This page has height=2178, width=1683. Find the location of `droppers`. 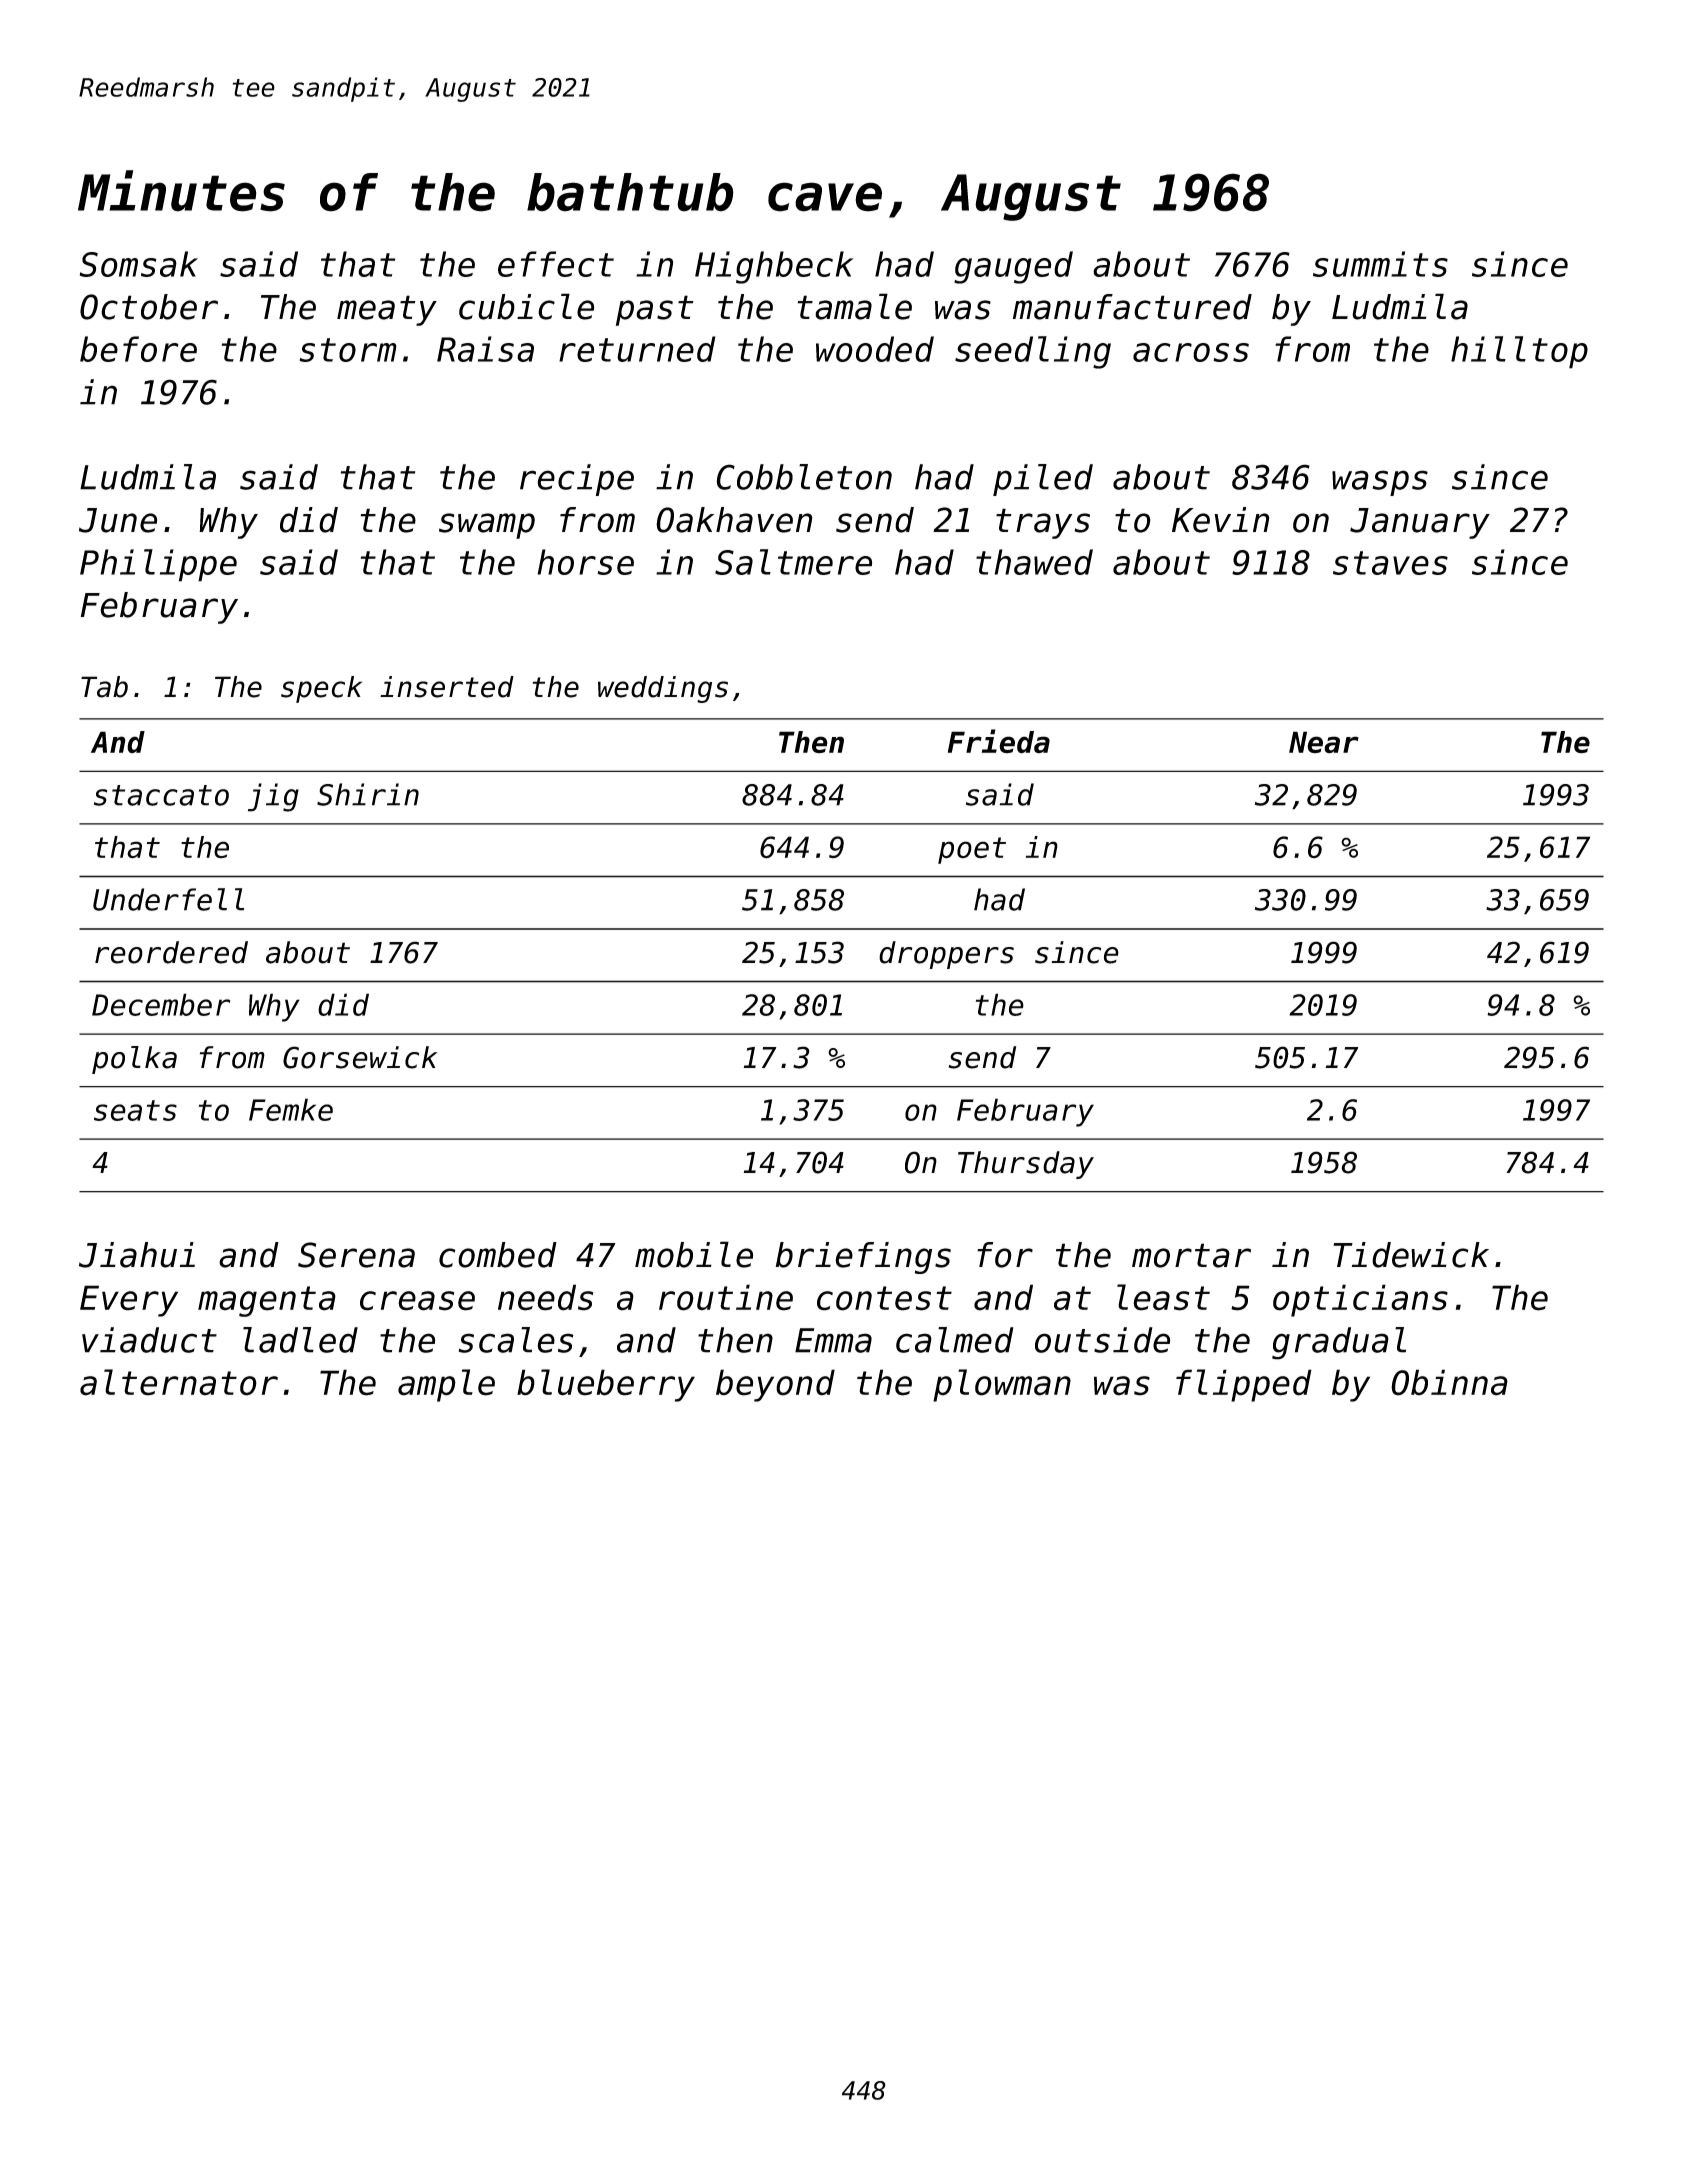

droppers is located at coordinates (946, 955).
